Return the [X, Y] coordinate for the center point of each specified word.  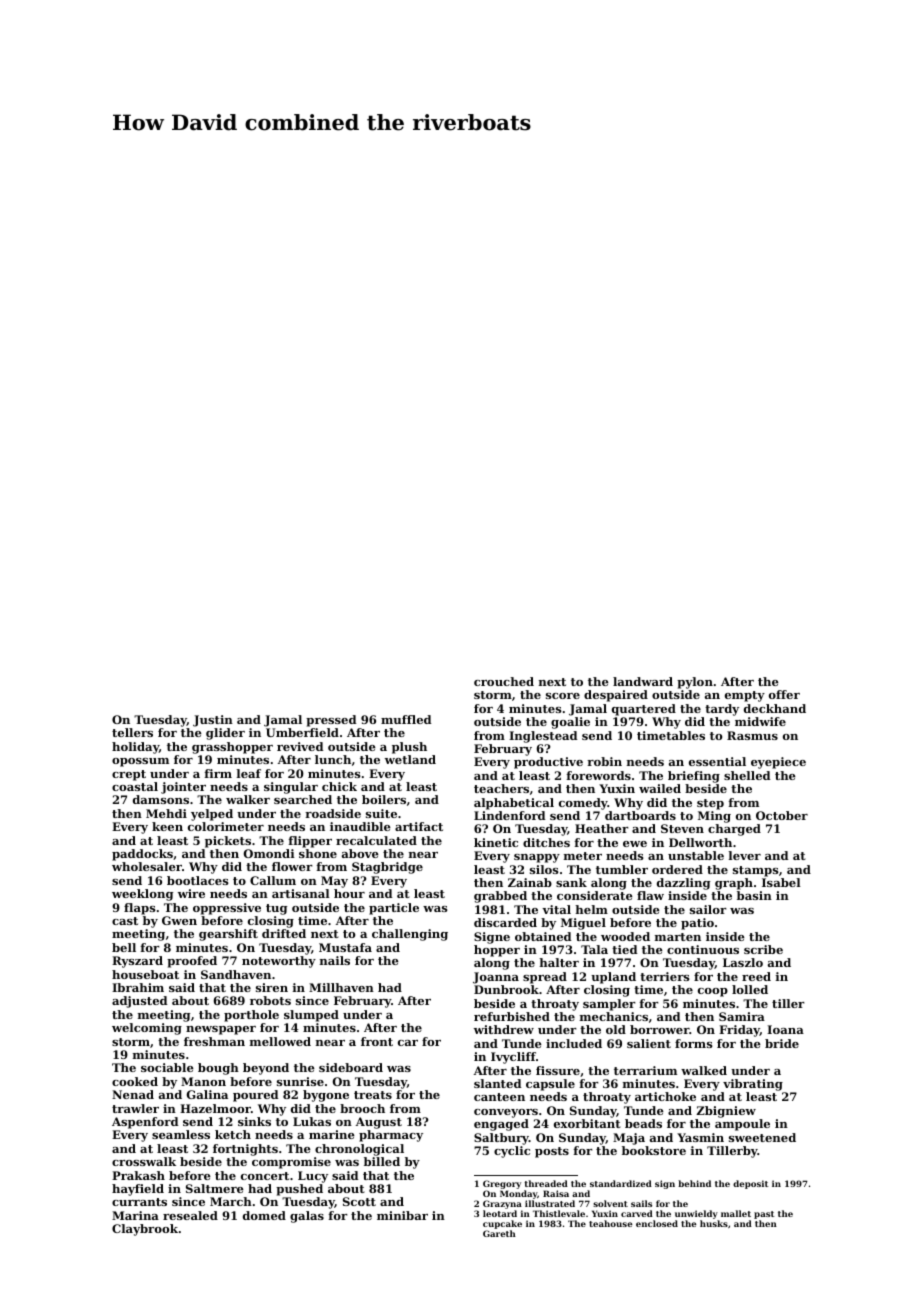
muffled [406, 719]
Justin [213, 721]
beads [643, 1123]
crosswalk [144, 1161]
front [377, 1041]
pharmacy [391, 1136]
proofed [192, 962]
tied [624, 949]
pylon [695, 683]
